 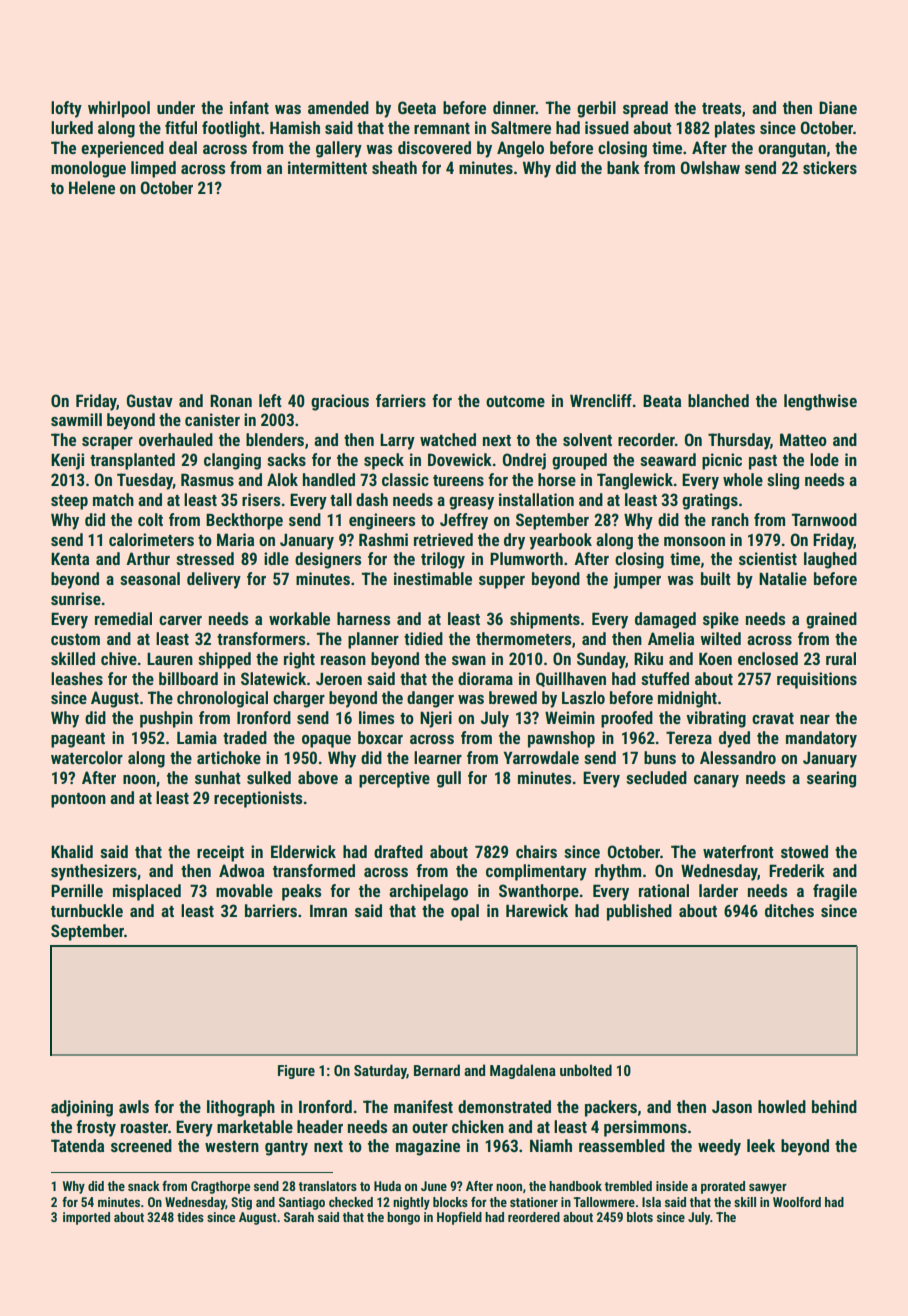 I want to click on ditches, so click(x=789, y=910).
